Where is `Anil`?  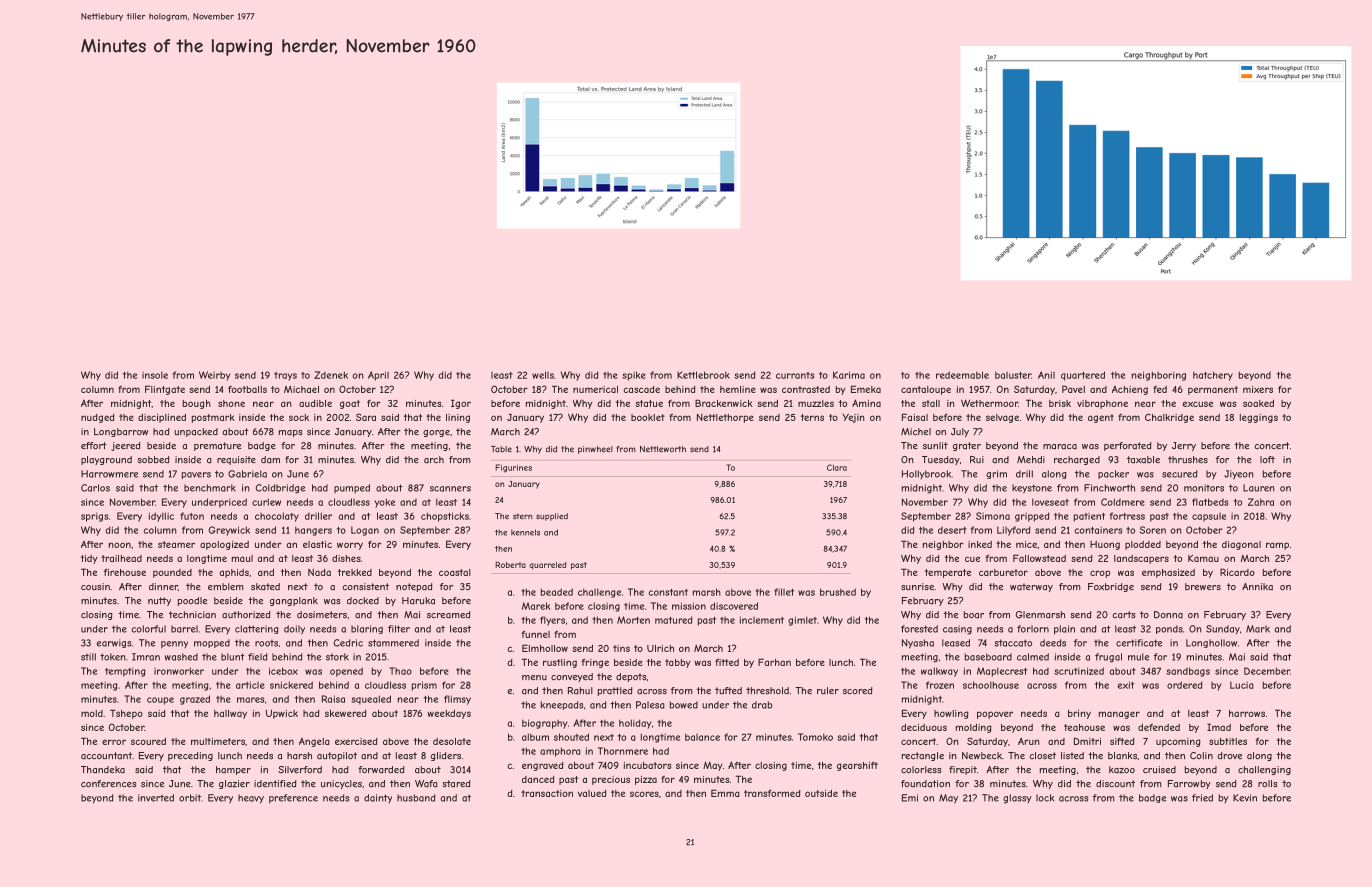 Anil is located at coordinates (1046, 375).
